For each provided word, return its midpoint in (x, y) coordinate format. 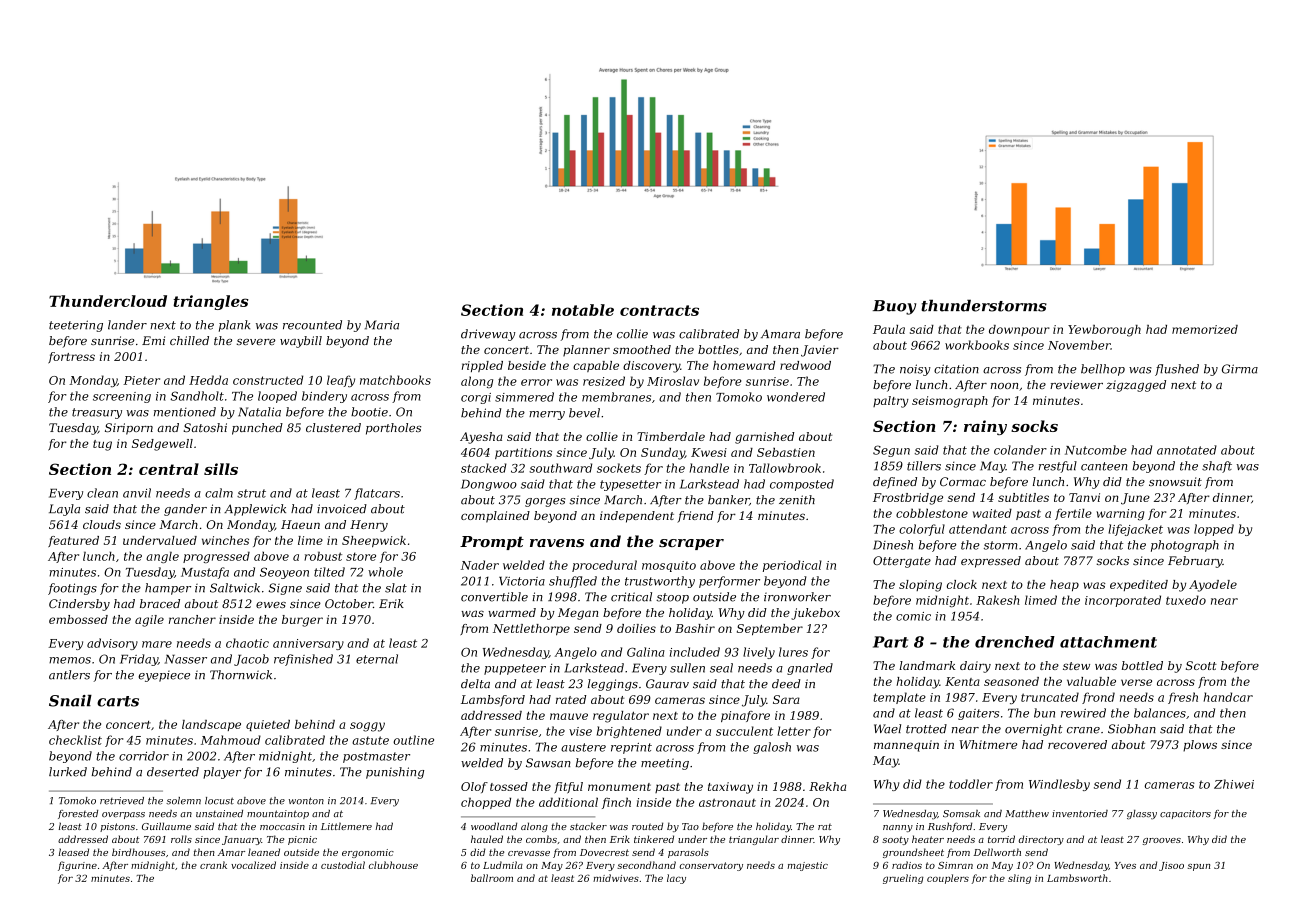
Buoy (894, 307)
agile (149, 621)
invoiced (342, 509)
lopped (1214, 530)
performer (729, 582)
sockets (619, 468)
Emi (153, 340)
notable (583, 310)
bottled (1142, 665)
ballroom (492, 878)
